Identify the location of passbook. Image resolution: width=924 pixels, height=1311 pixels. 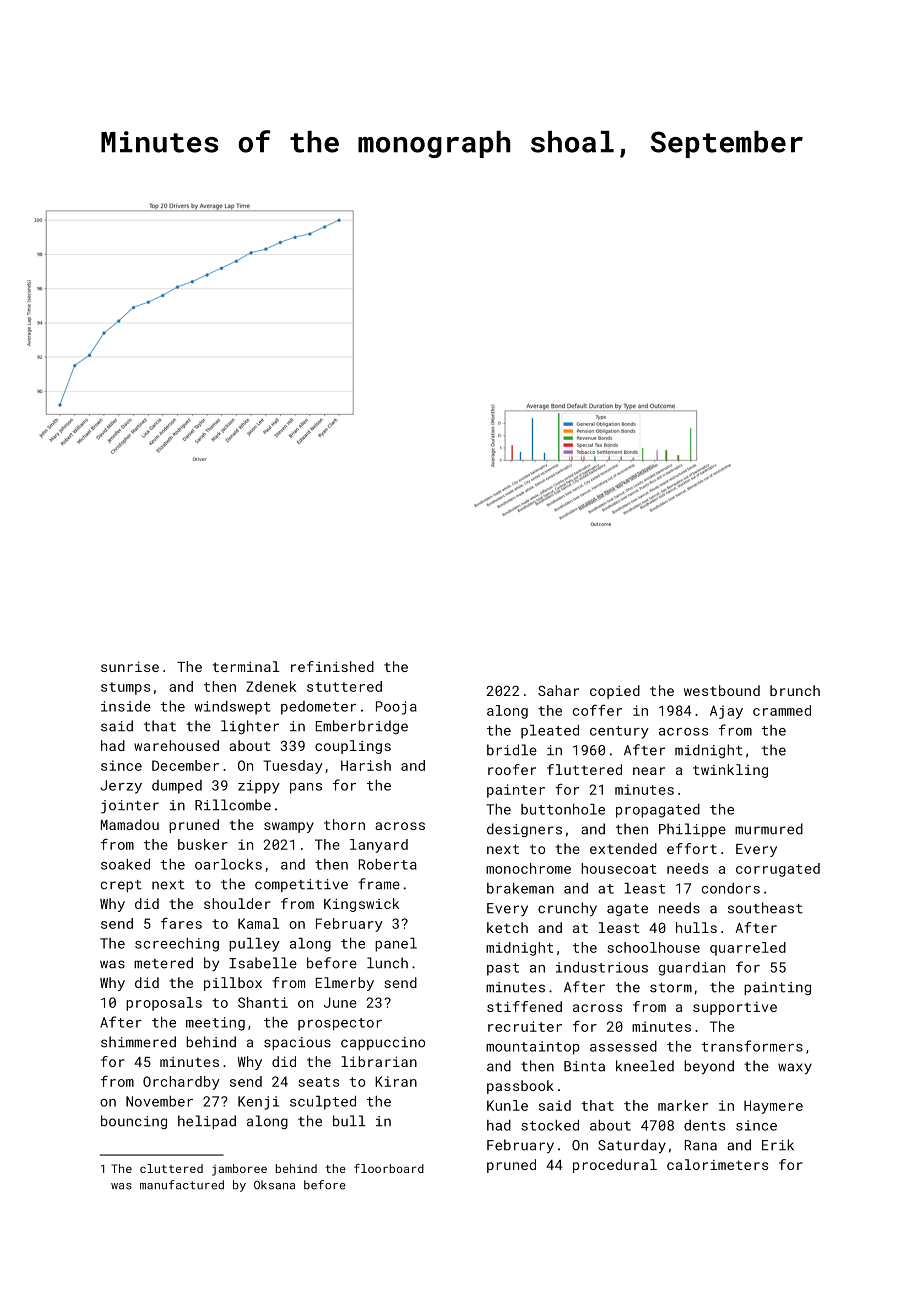
(520, 1087).
